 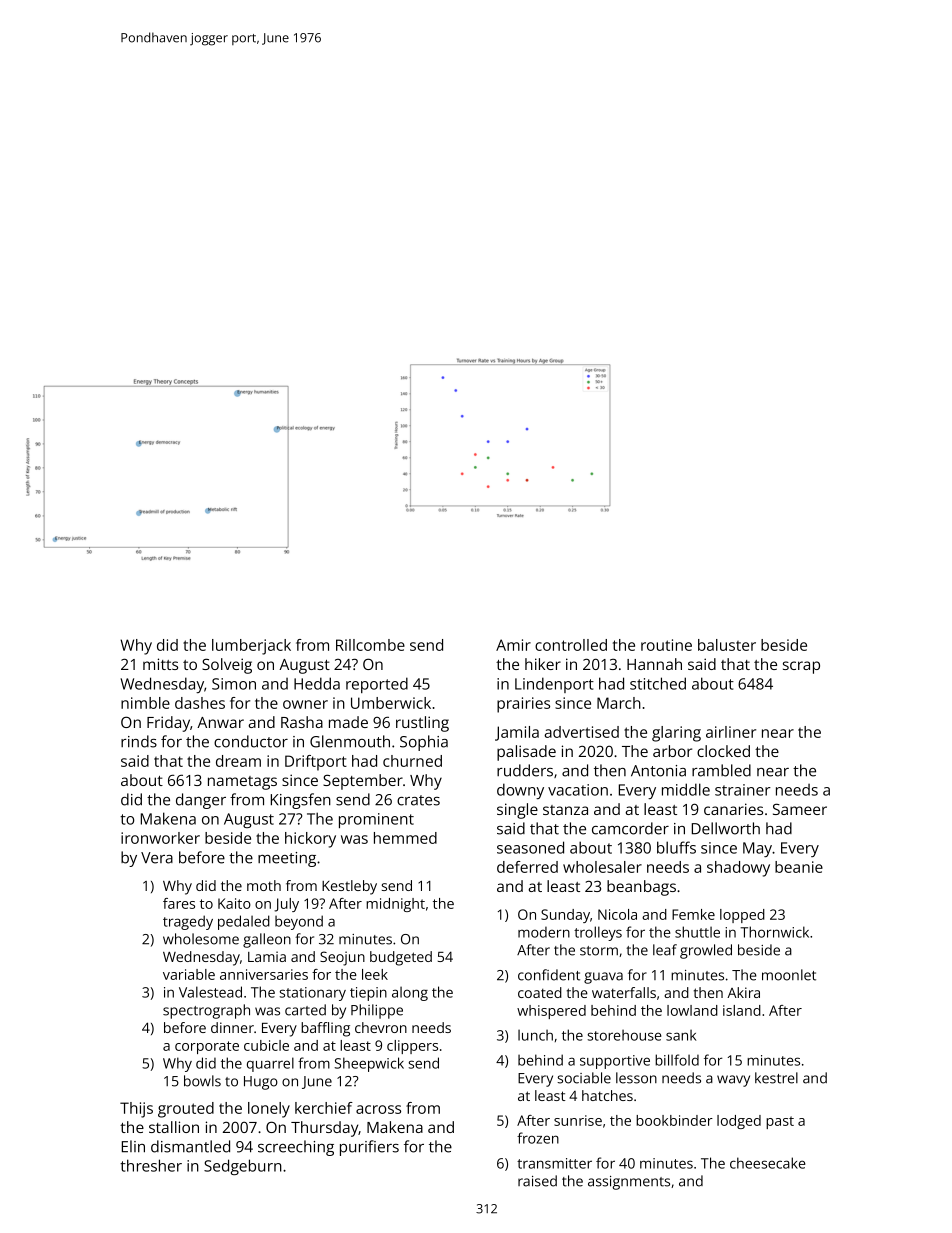 I want to click on hickory, so click(x=310, y=840).
